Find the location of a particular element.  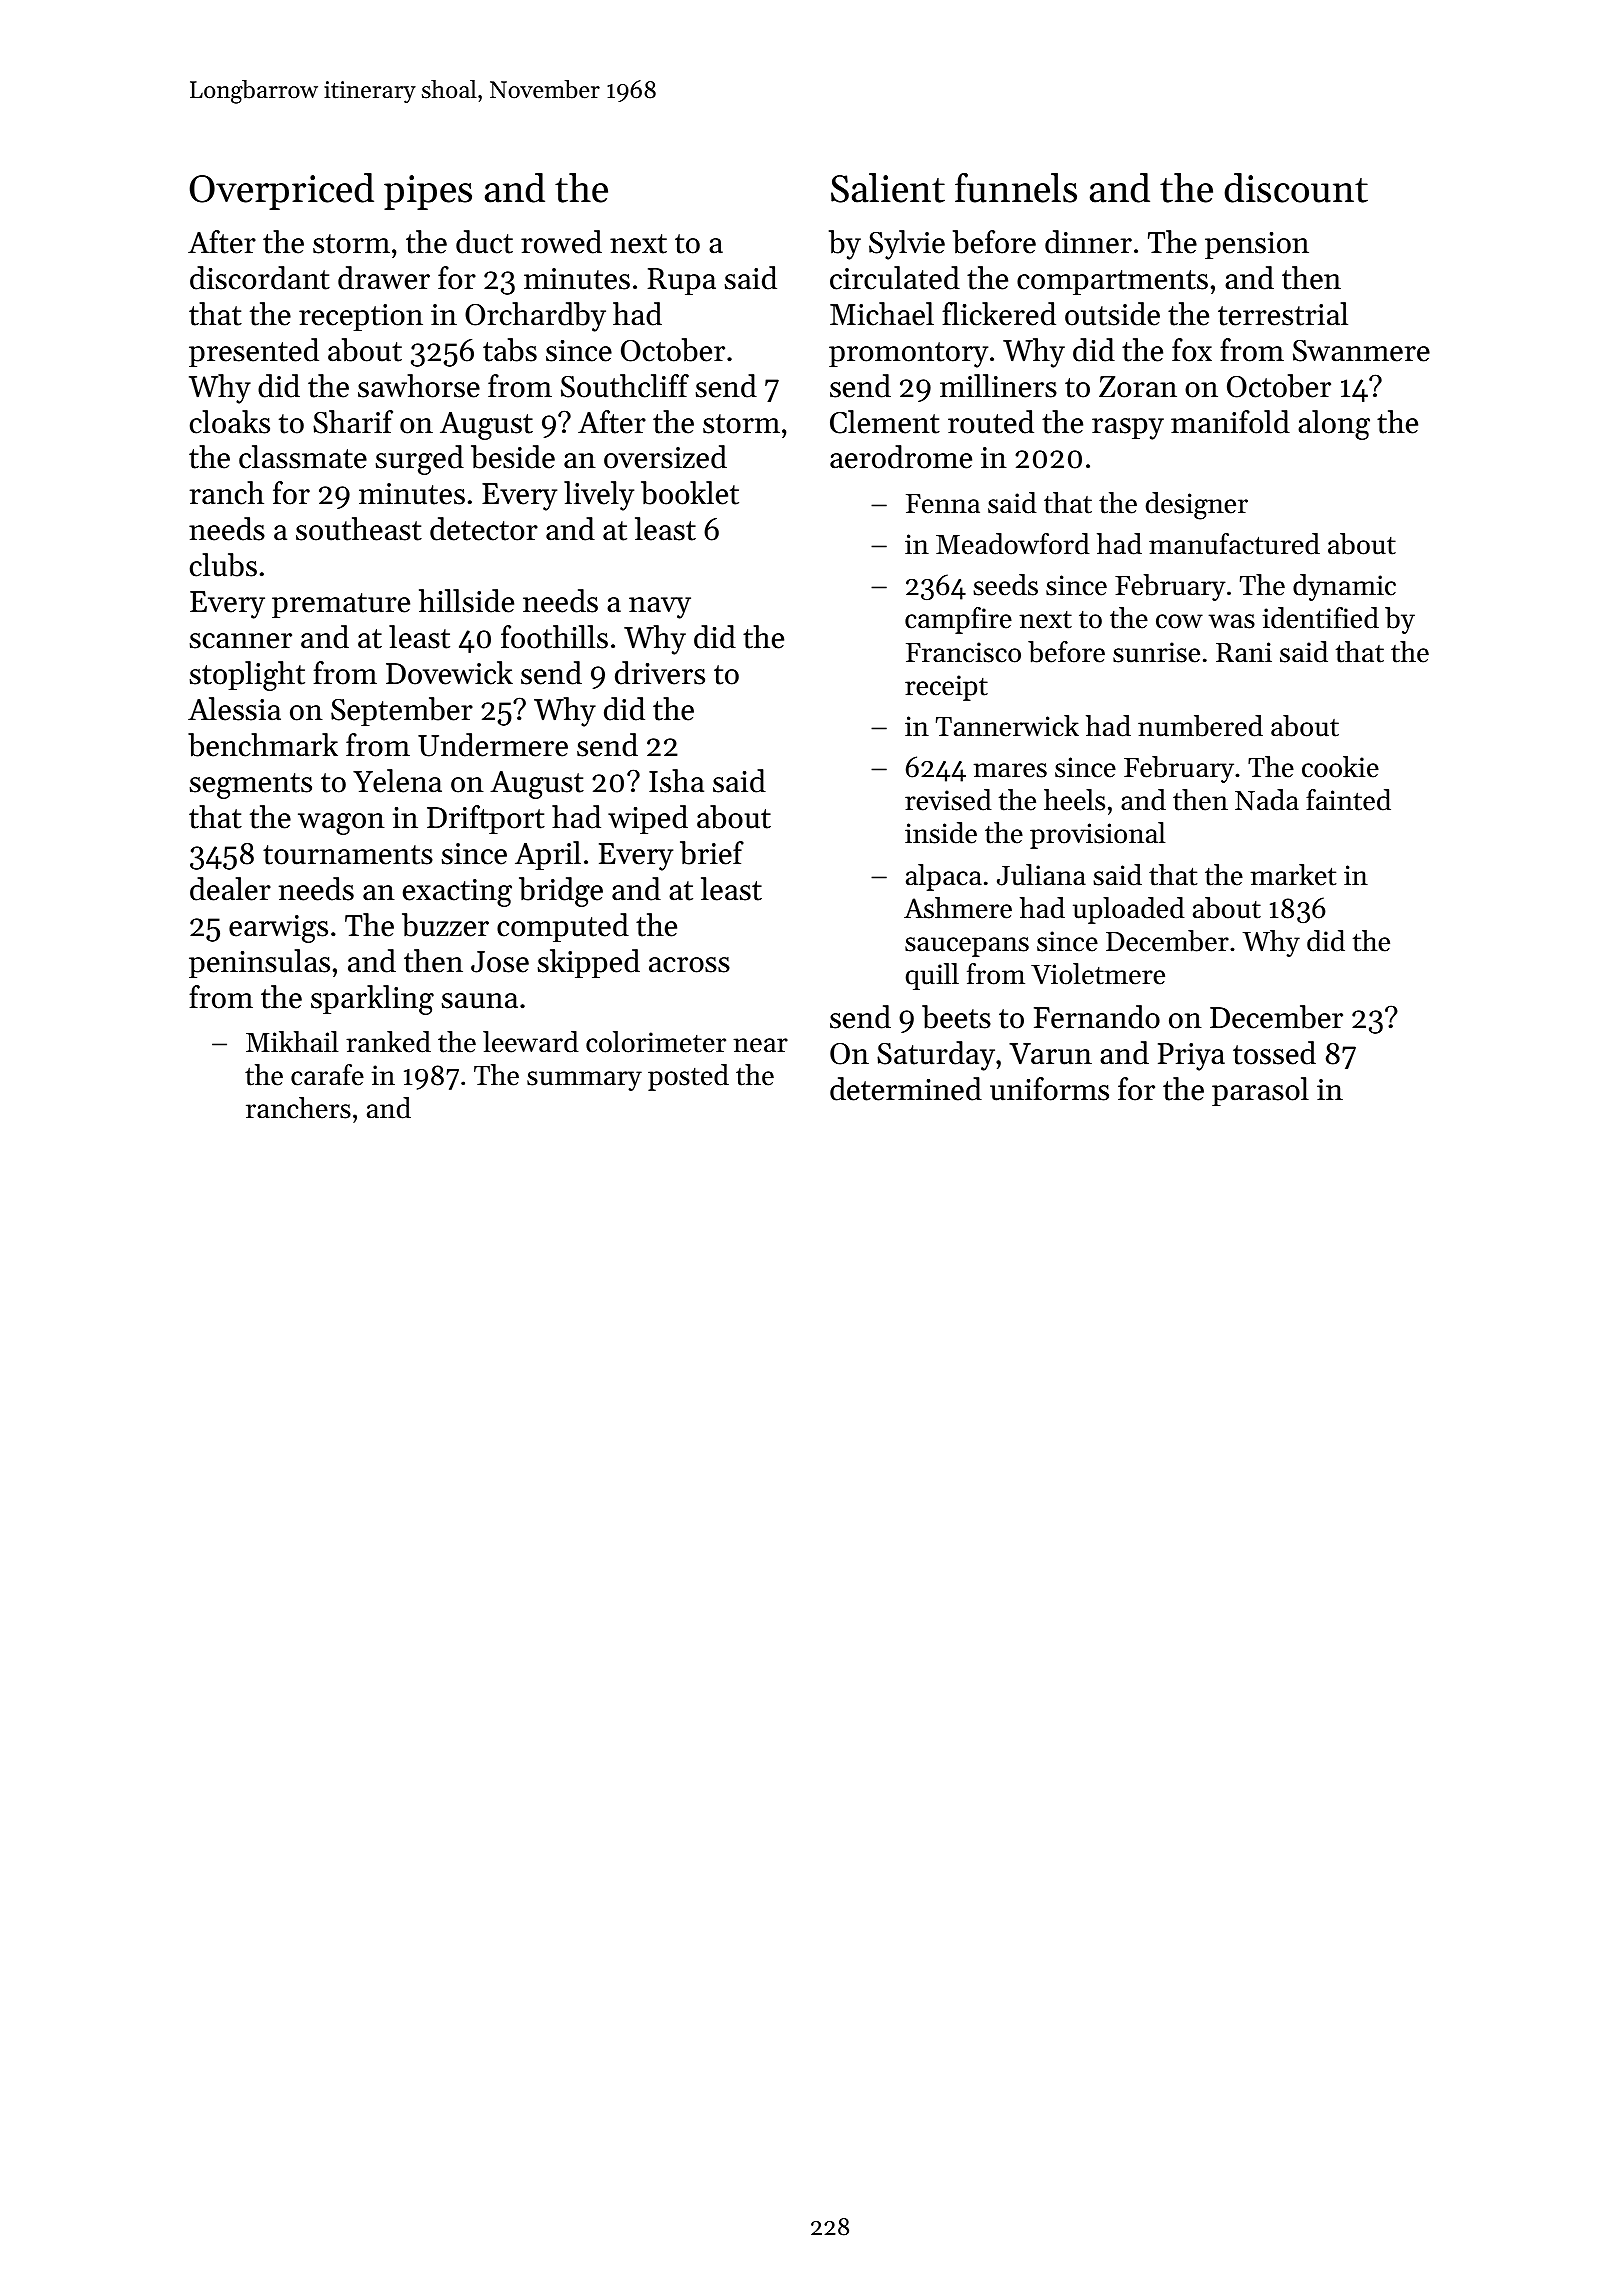

fainted is located at coordinates (1348, 800).
